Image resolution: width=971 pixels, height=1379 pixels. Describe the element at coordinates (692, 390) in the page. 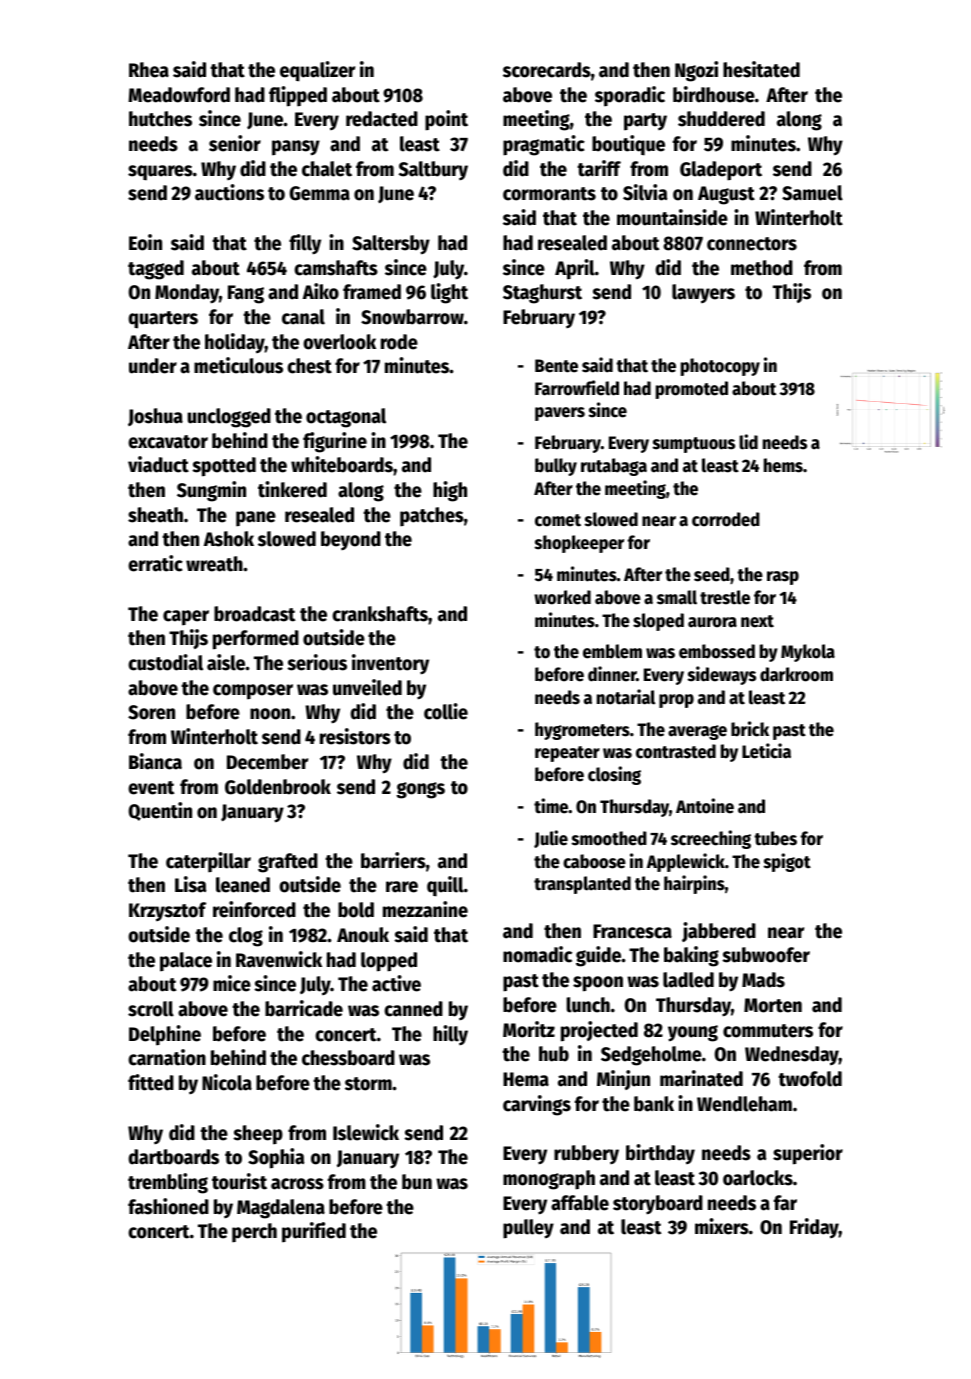

I see `promoted` at that location.
